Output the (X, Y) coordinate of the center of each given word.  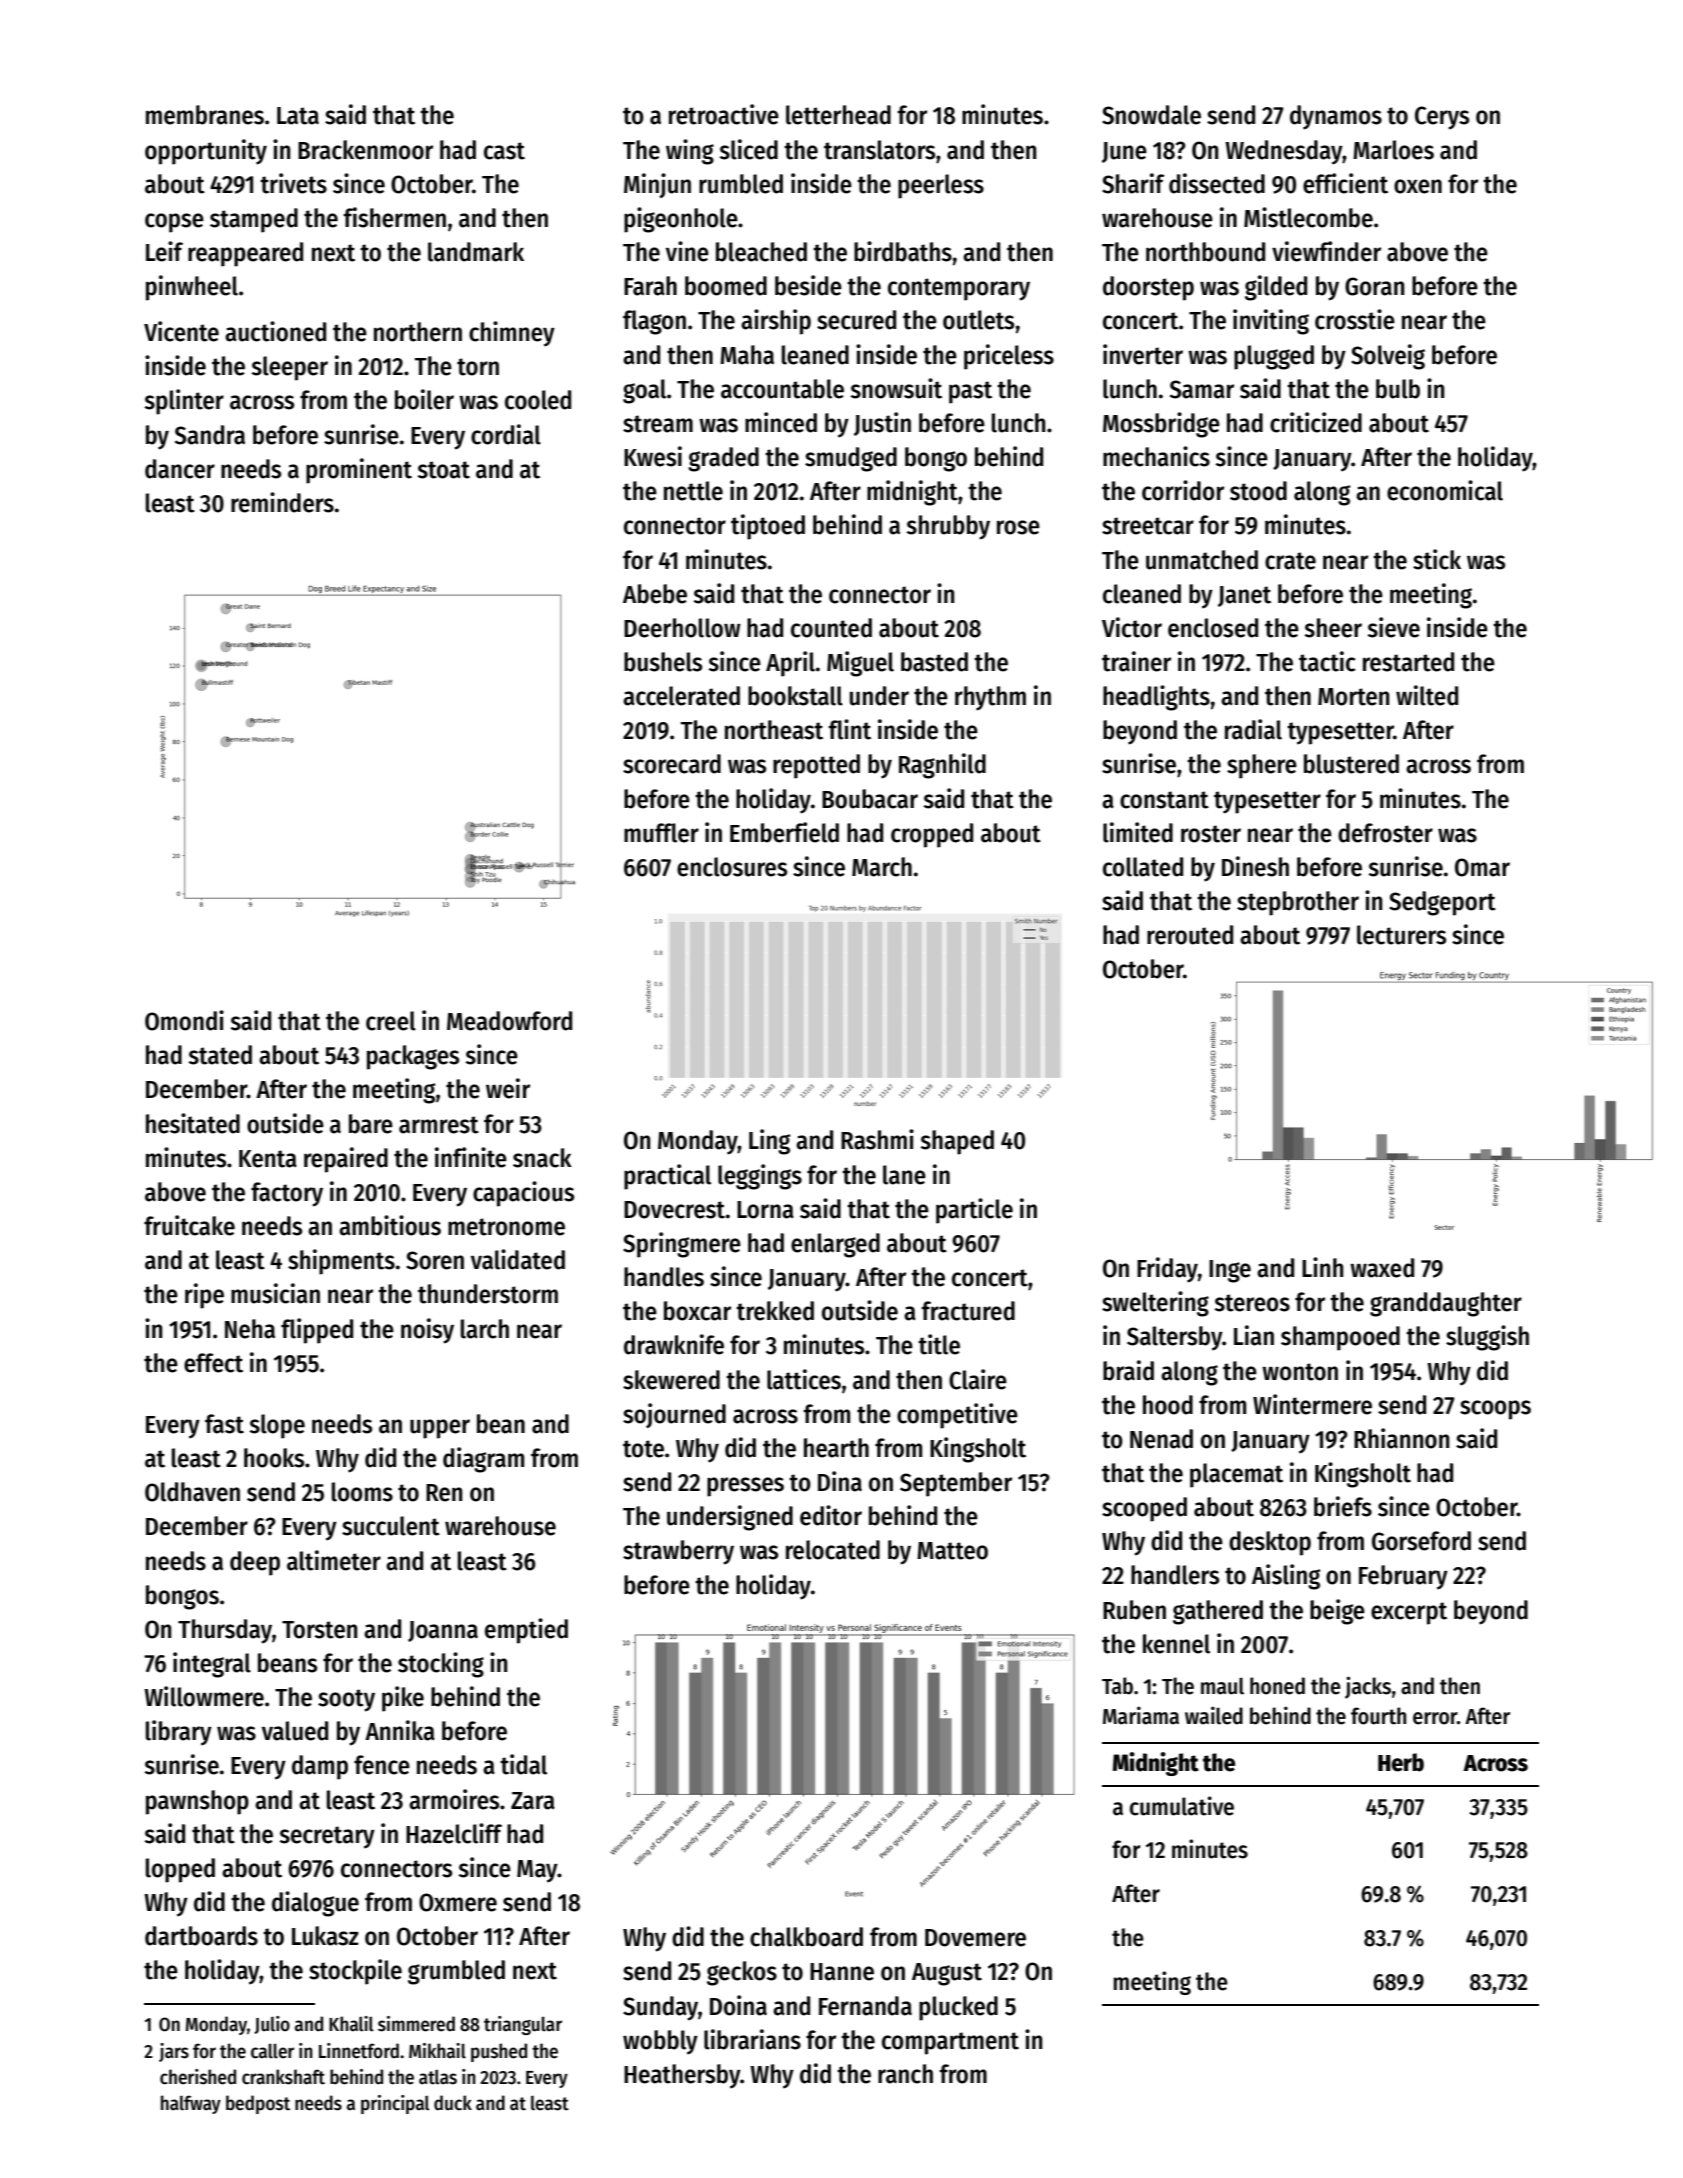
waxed (1382, 1268)
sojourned (674, 1415)
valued (295, 1731)
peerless (941, 186)
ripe (204, 1296)
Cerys (1442, 118)
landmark (476, 252)
